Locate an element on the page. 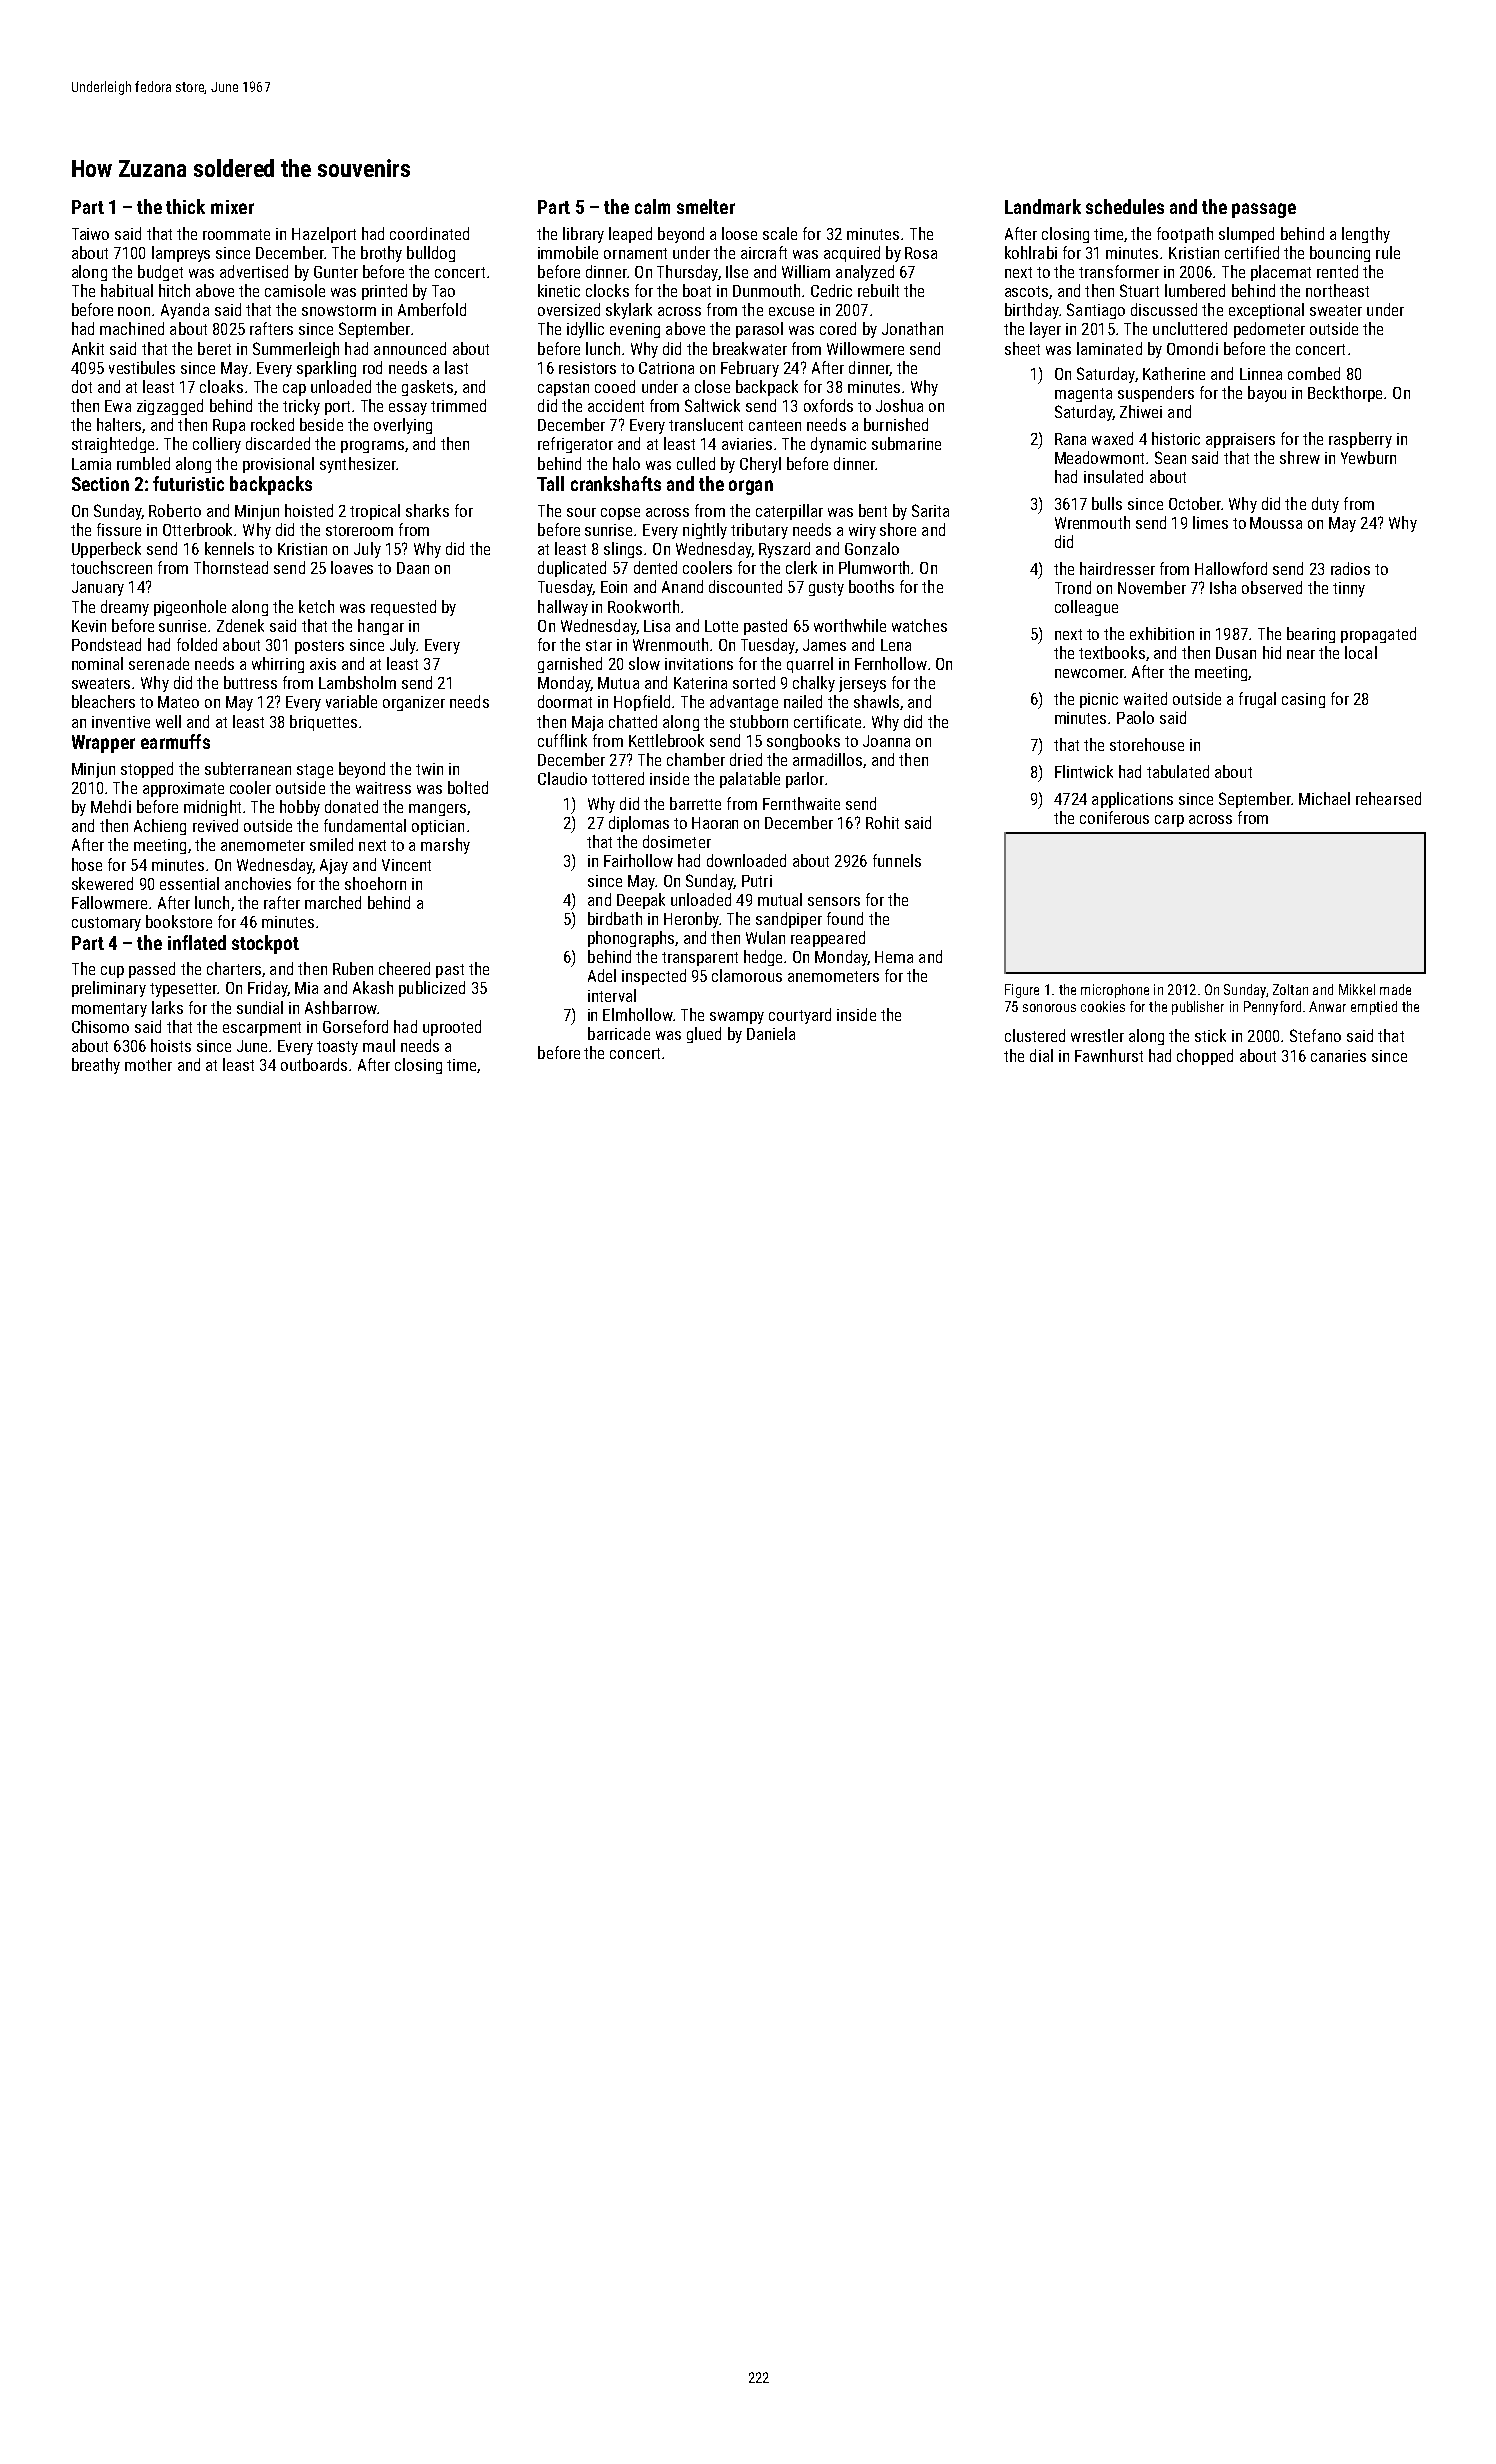 The height and width of the page is (2464, 1496). Zoltan is located at coordinates (1290, 989).
